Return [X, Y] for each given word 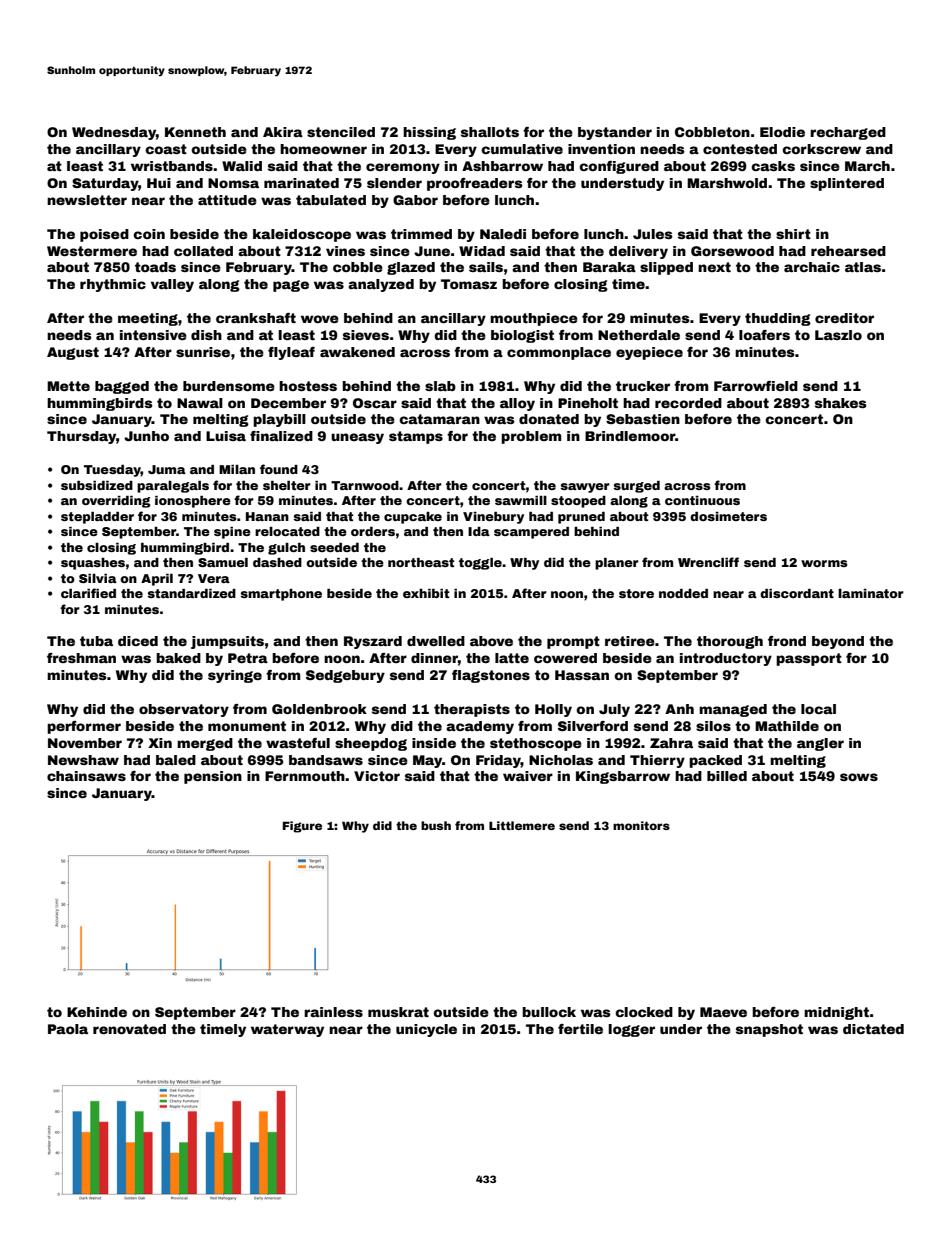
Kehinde [97, 1012]
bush [436, 825]
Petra [248, 658]
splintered [847, 184]
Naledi [503, 234]
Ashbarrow [502, 166]
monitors [641, 825]
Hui [159, 183]
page [291, 286]
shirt [793, 234]
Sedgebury [345, 676]
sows [859, 777]
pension [213, 777]
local [818, 709]
